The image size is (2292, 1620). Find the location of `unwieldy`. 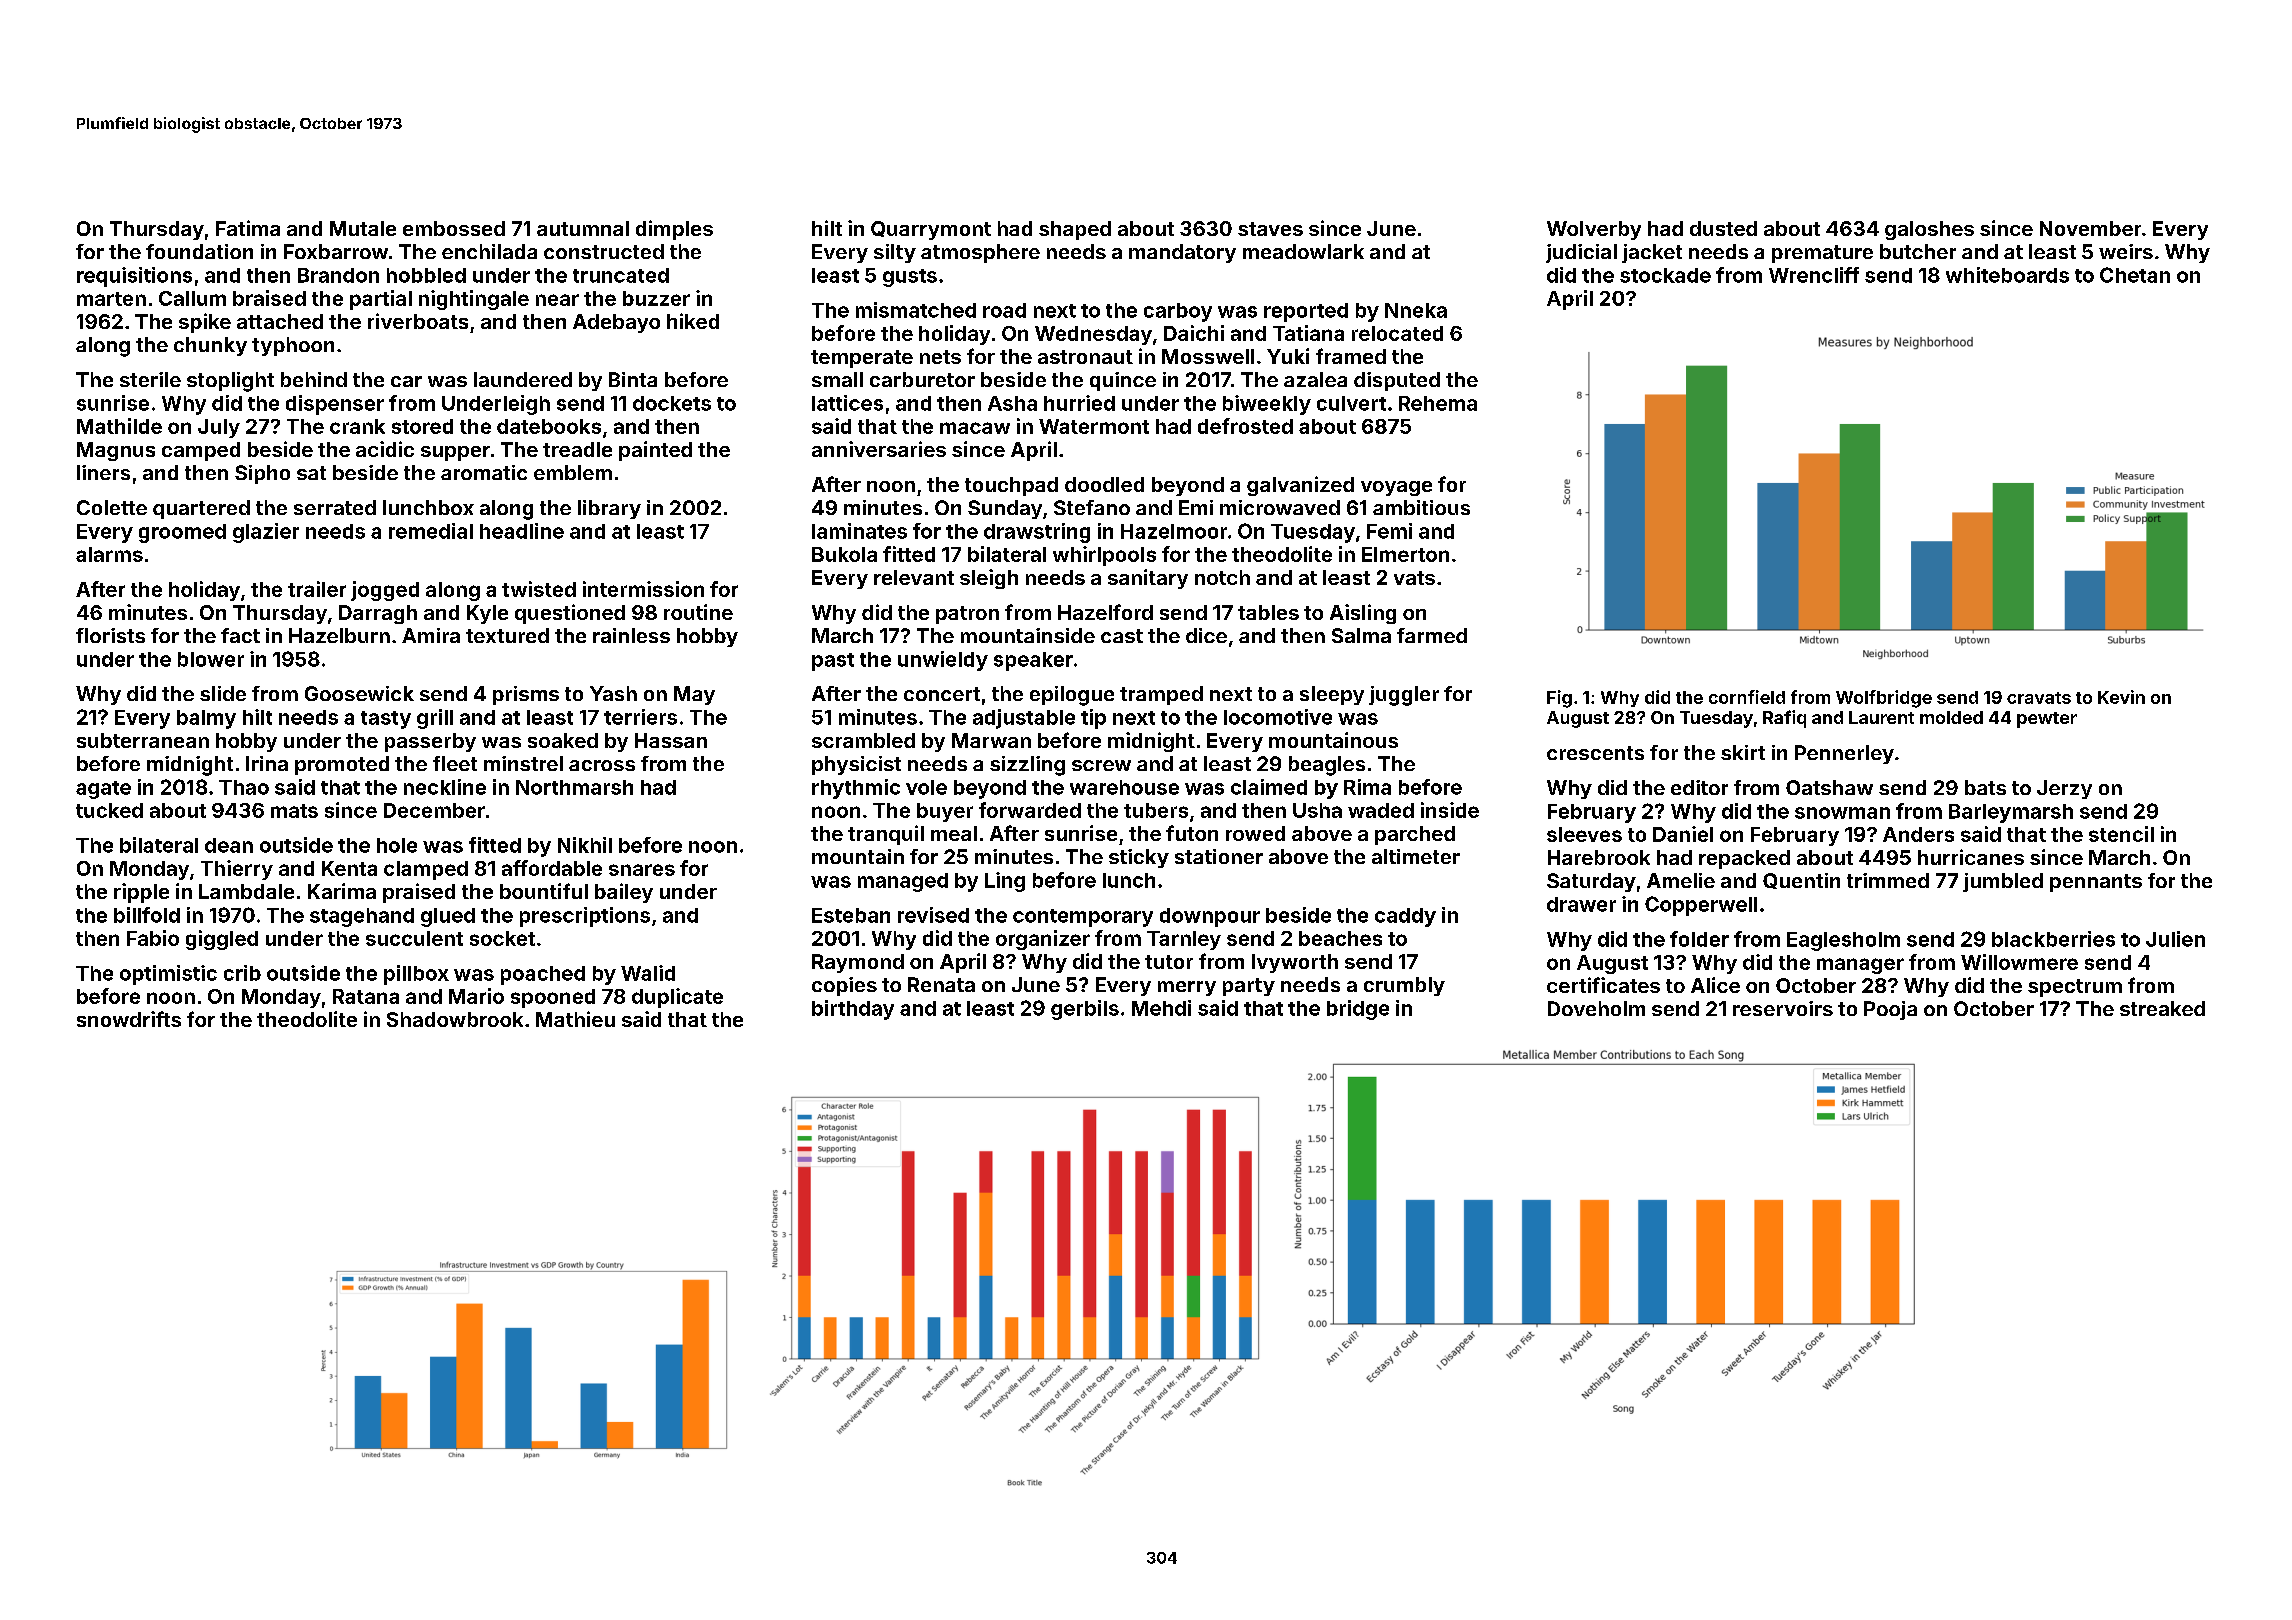

unwieldy is located at coordinates (943, 661).
